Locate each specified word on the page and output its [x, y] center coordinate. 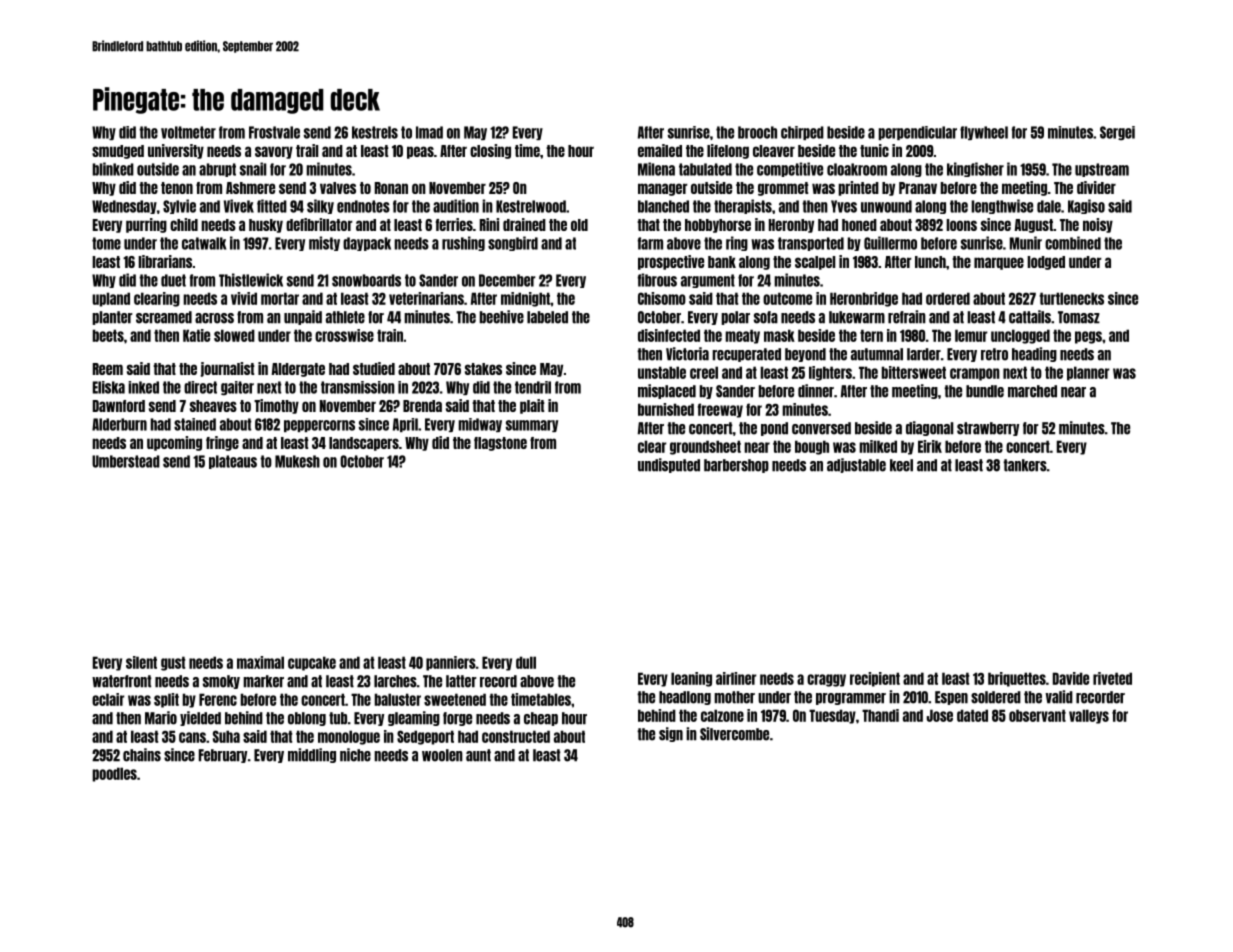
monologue [349, 737]
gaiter [237, 388]
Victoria [687, 354]
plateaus [233, 462]
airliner [736, 678]
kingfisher [975, 169]
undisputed [669, 465]
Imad [429, 132]
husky [266, 226]
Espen [951, 698]
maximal [260, 662]
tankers [1025, 465]
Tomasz [1079, 317]
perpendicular [917, 133]
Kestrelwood [531, 206]
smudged [118, 152]
